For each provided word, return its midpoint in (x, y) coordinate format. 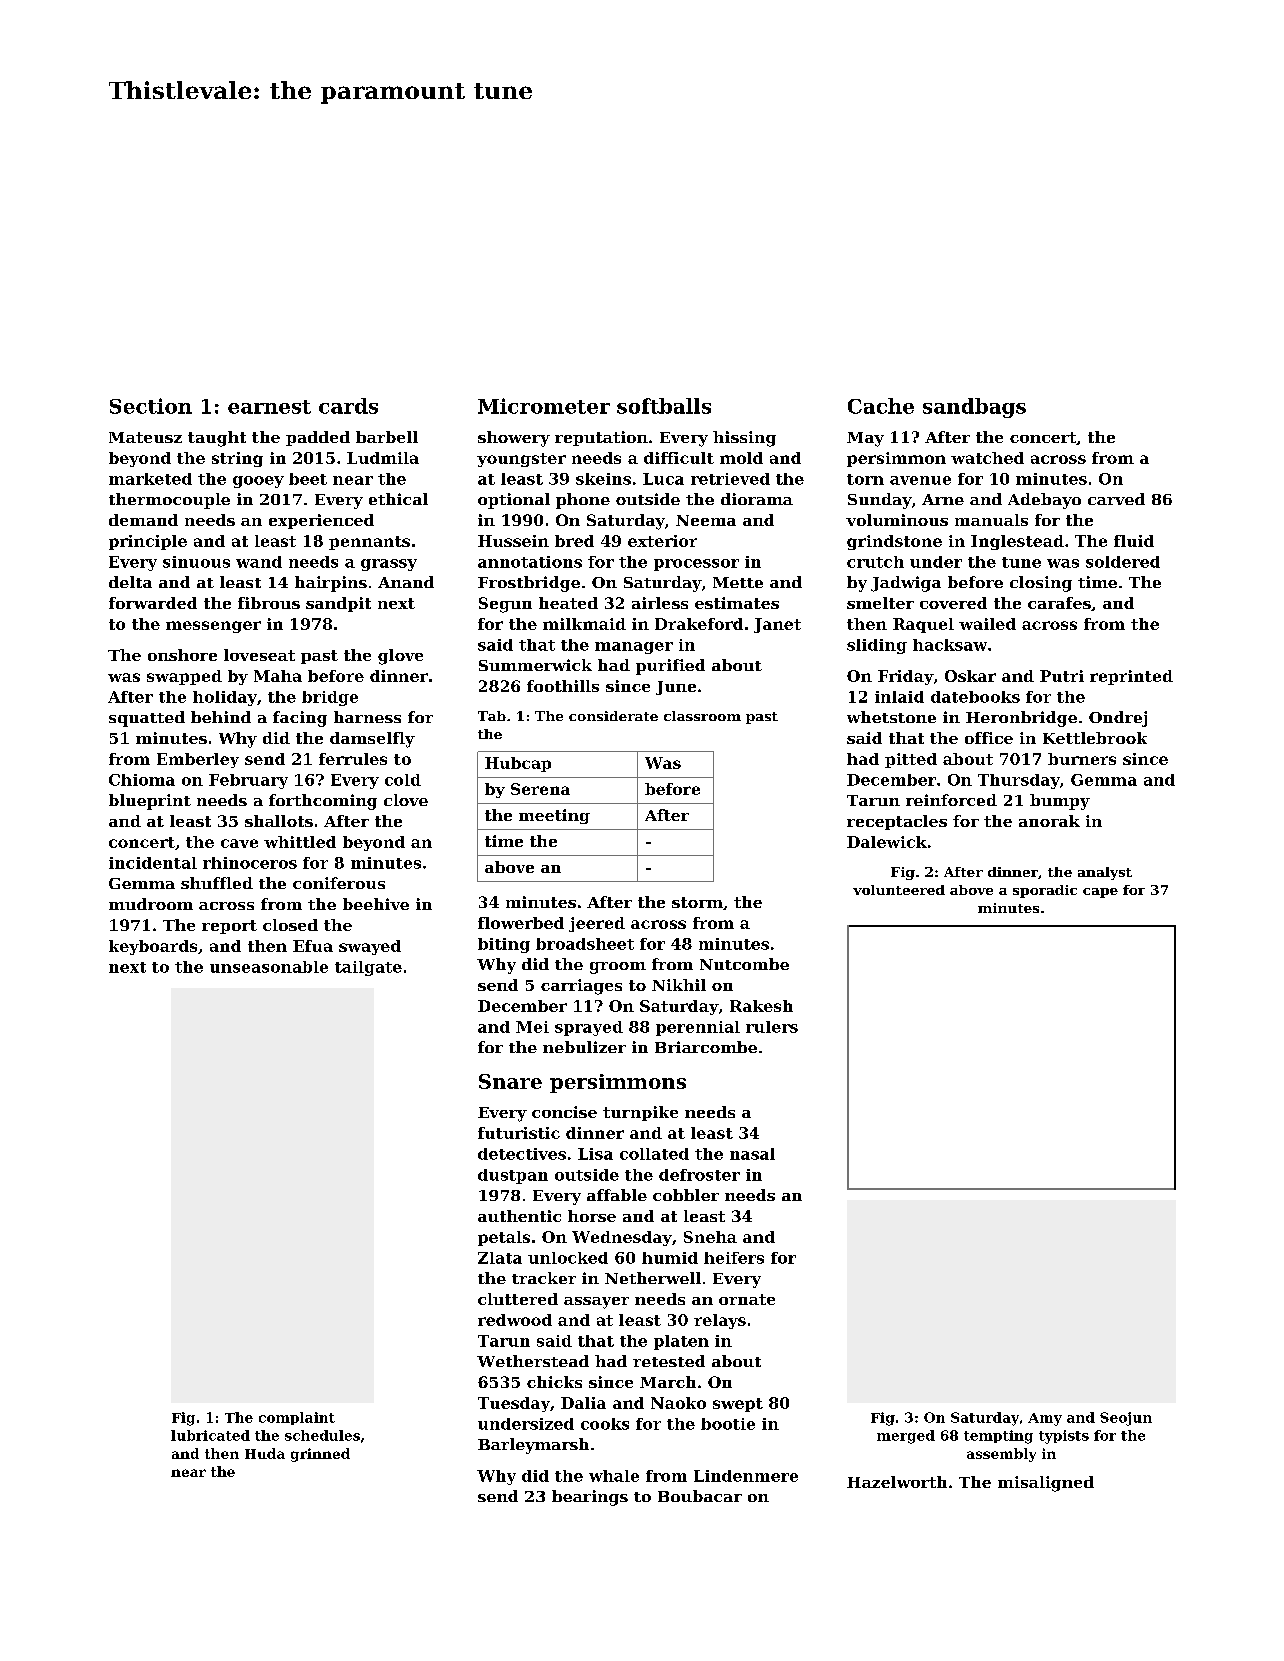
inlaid (899, 697)
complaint (297, 1418)
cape (1100, 893)
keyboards (153, 947)
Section (151, 406)
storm (697, 902)
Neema (706, 520)
